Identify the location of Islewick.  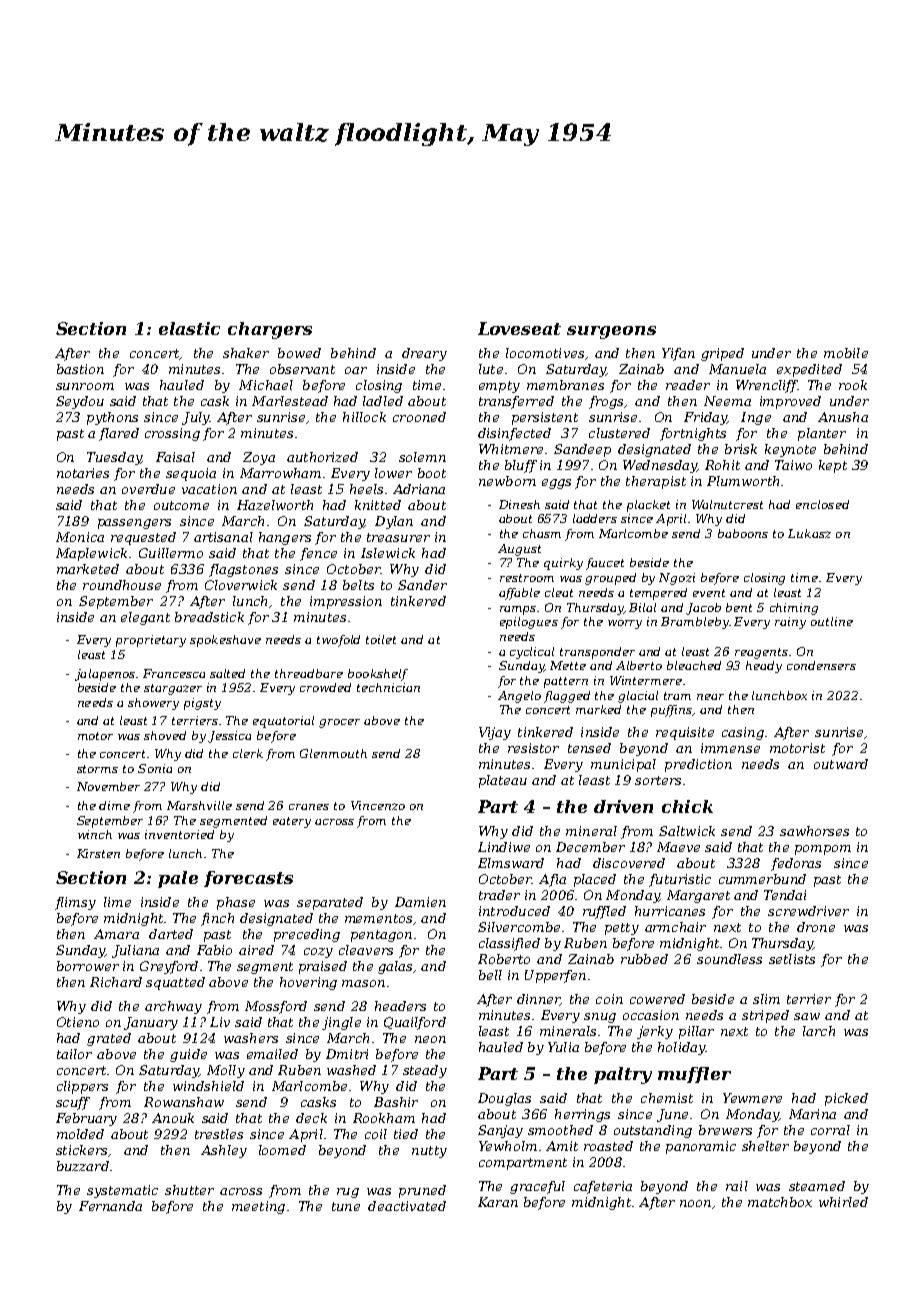
(388, 553).
